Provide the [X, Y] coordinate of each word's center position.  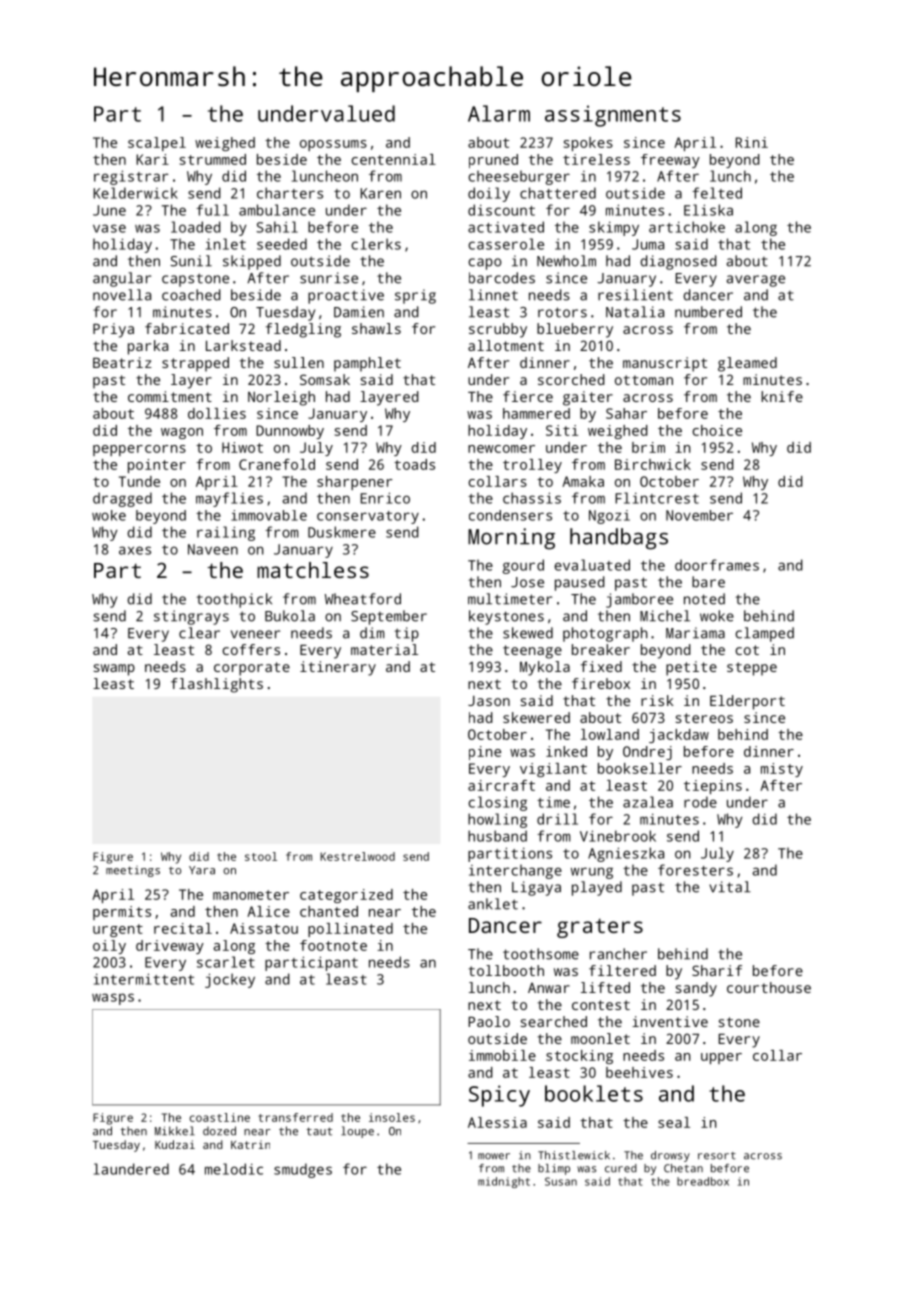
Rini [752, 142]
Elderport [747, 702]
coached [191, 295]
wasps [113, 999]
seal [674, 1122]
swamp [114, 670]
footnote [333, 945]
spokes [588, 144]
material [384, 649]
